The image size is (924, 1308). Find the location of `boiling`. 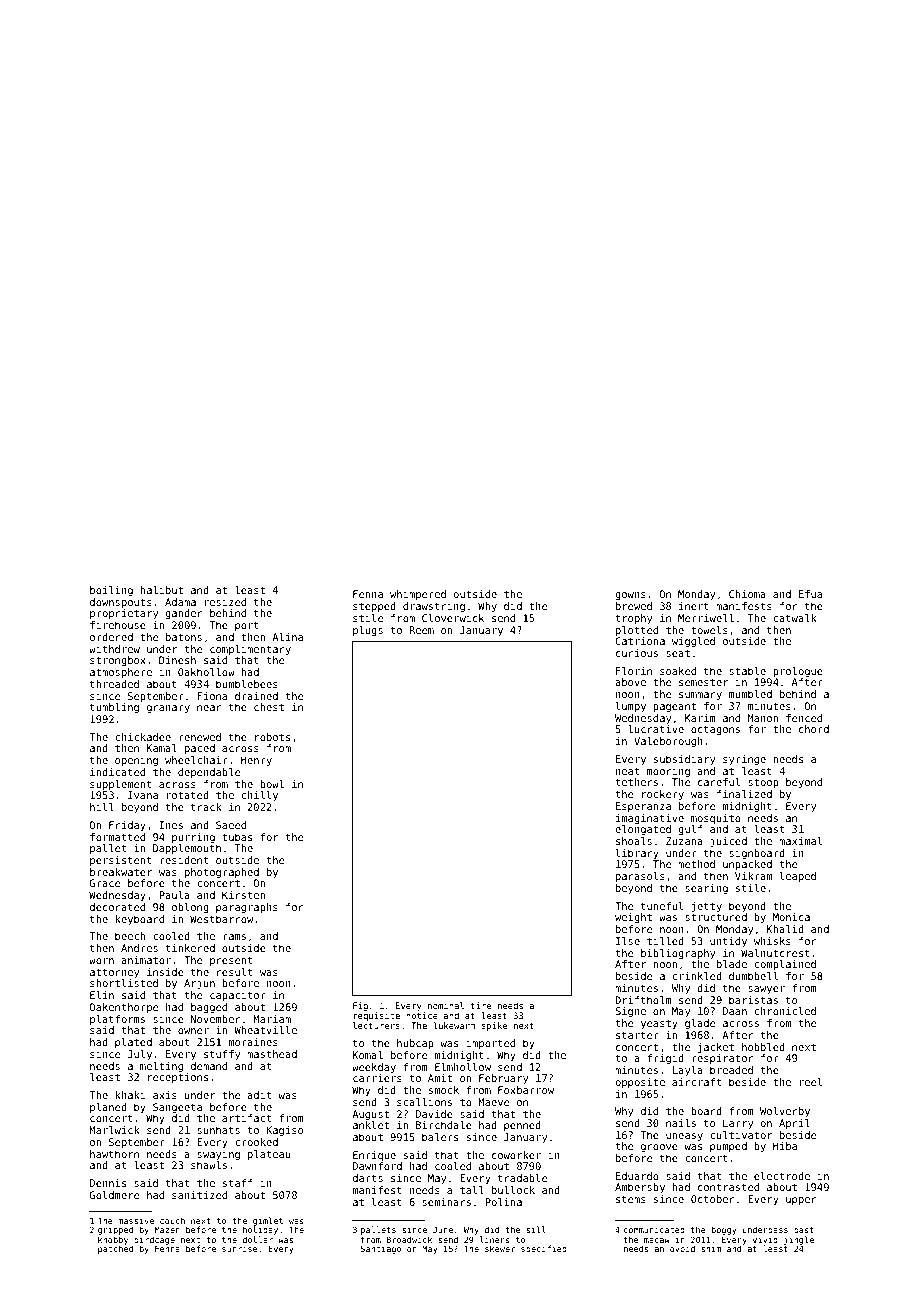

boiling is located at coordinates (111, 591).
